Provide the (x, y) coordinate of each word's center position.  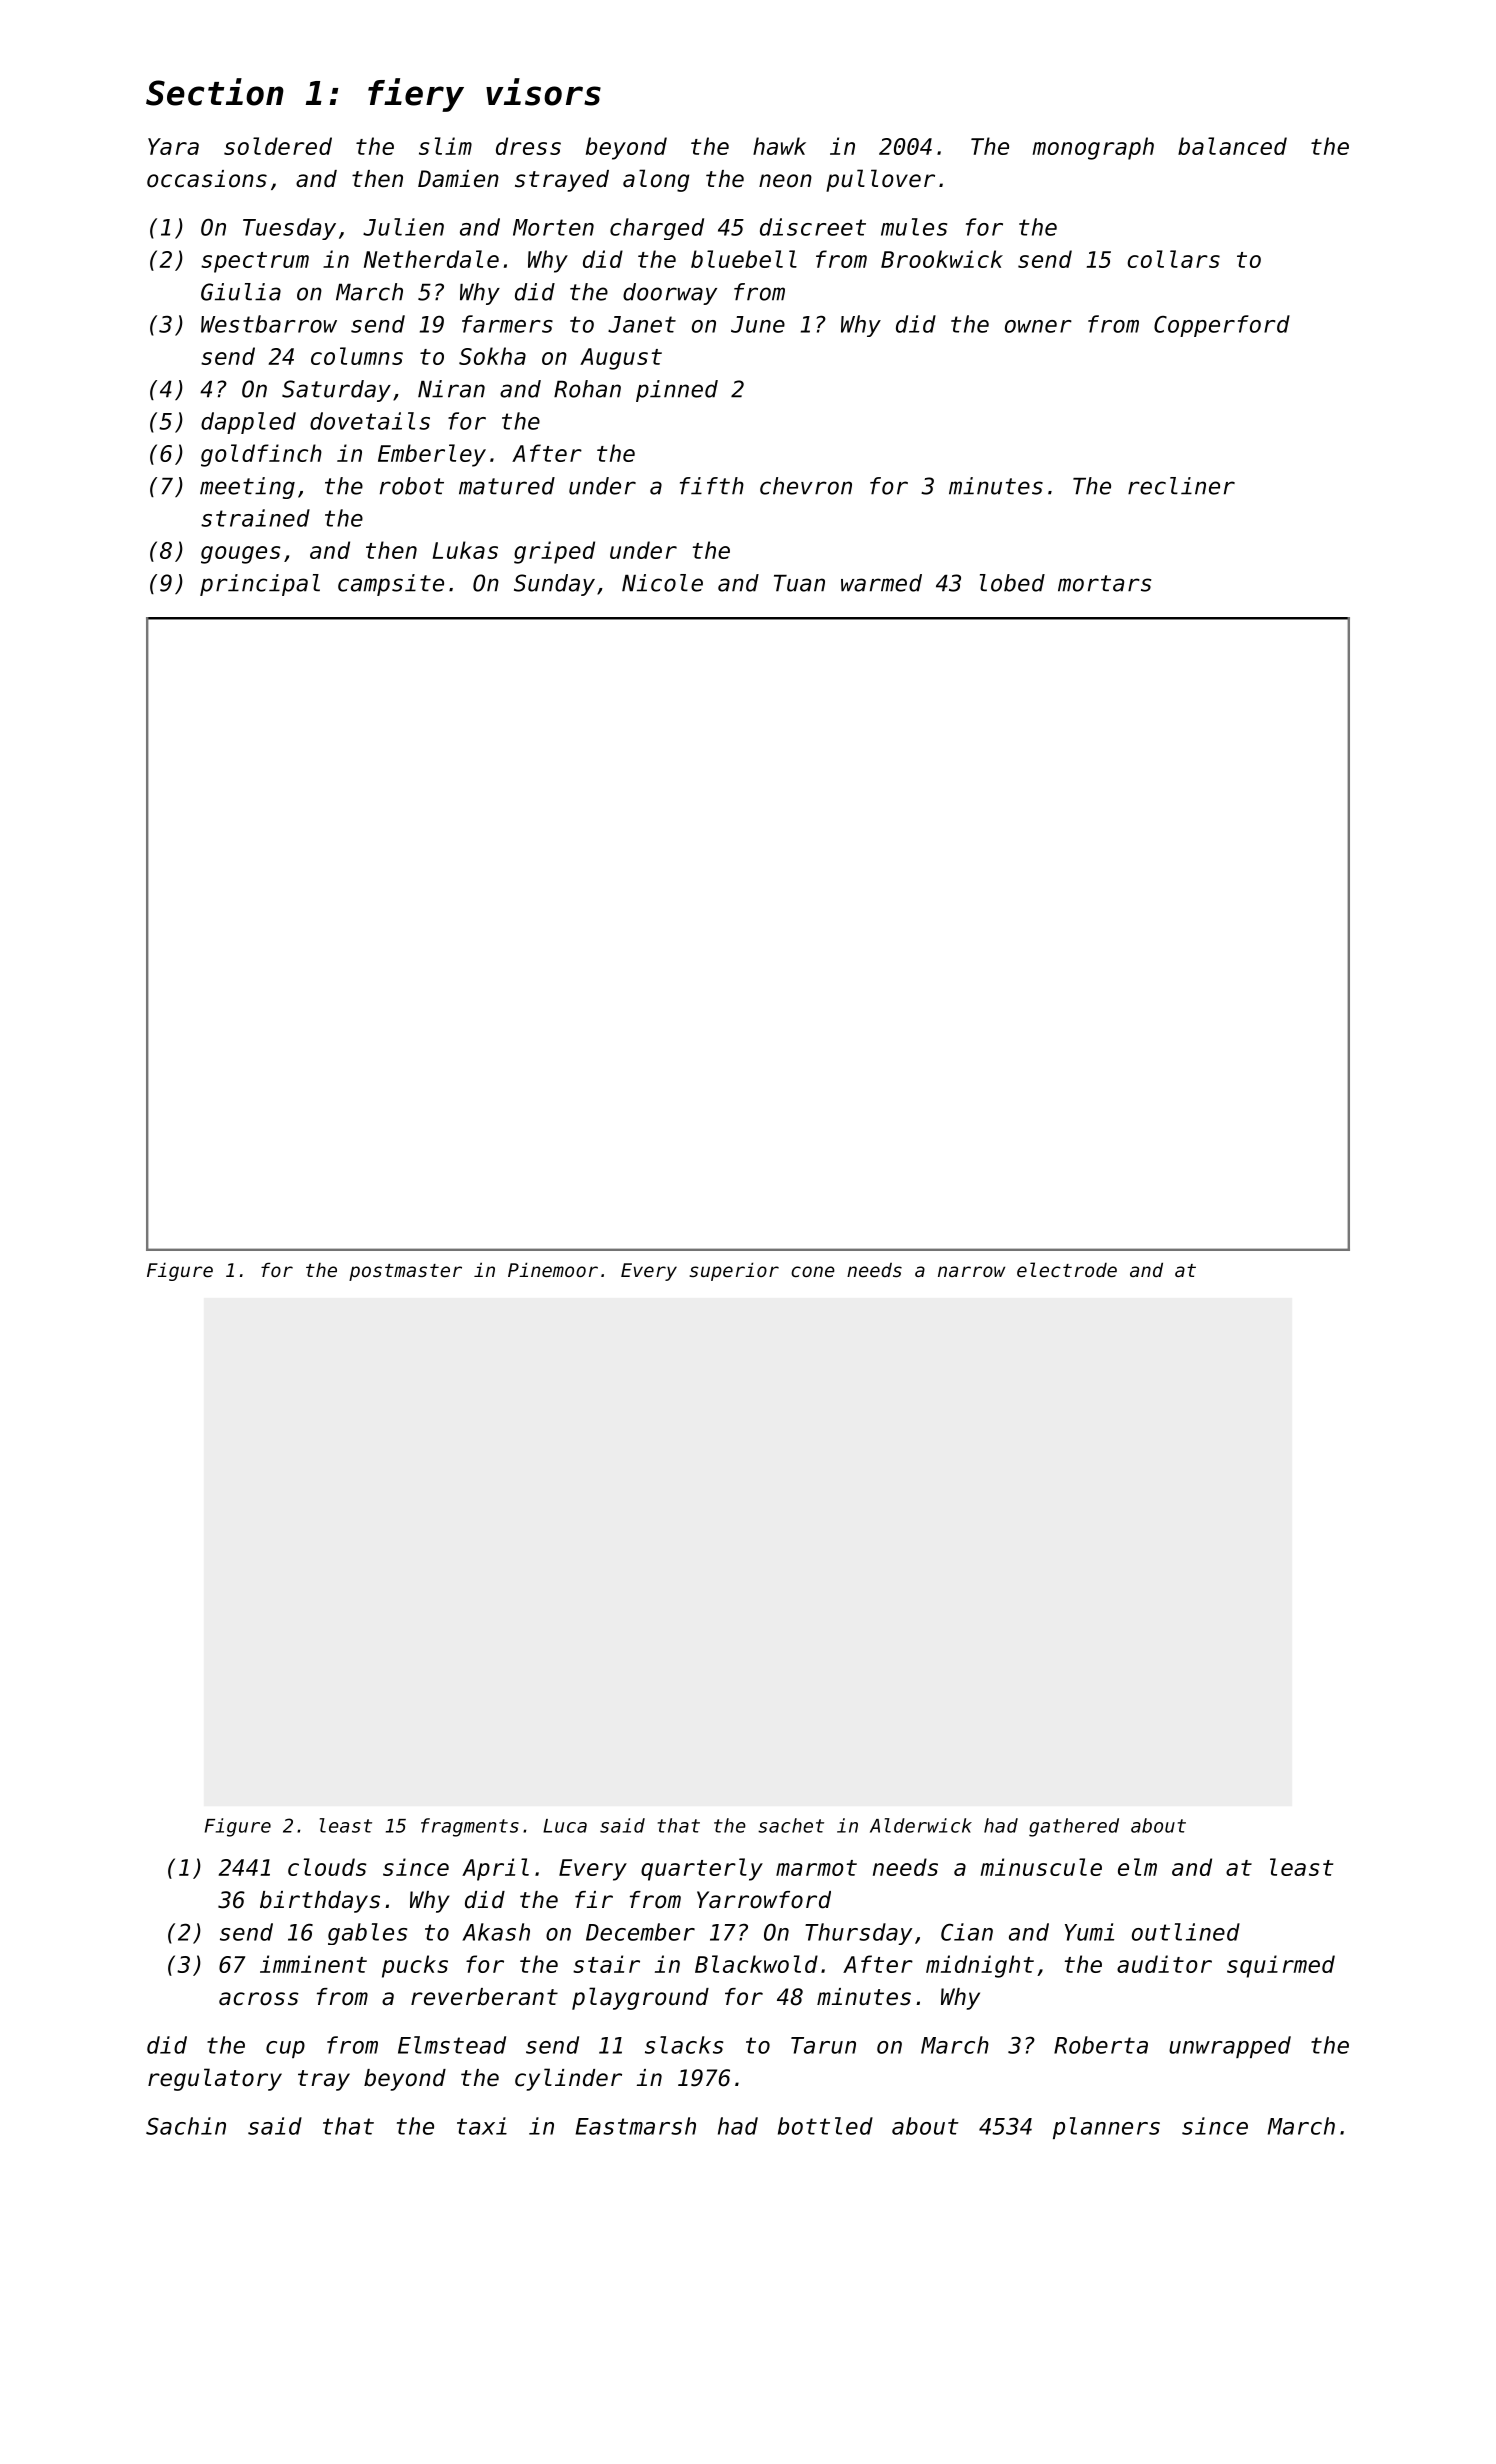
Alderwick (921, 1825)
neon (785, 181)
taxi (482, 2126)
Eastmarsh (636, 2126)
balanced (1232, 146)
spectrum (255, 262)
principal (260, 585)
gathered (1074, 1827)
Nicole (662, 583)
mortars (1104, 583)
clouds (327, 1867)
